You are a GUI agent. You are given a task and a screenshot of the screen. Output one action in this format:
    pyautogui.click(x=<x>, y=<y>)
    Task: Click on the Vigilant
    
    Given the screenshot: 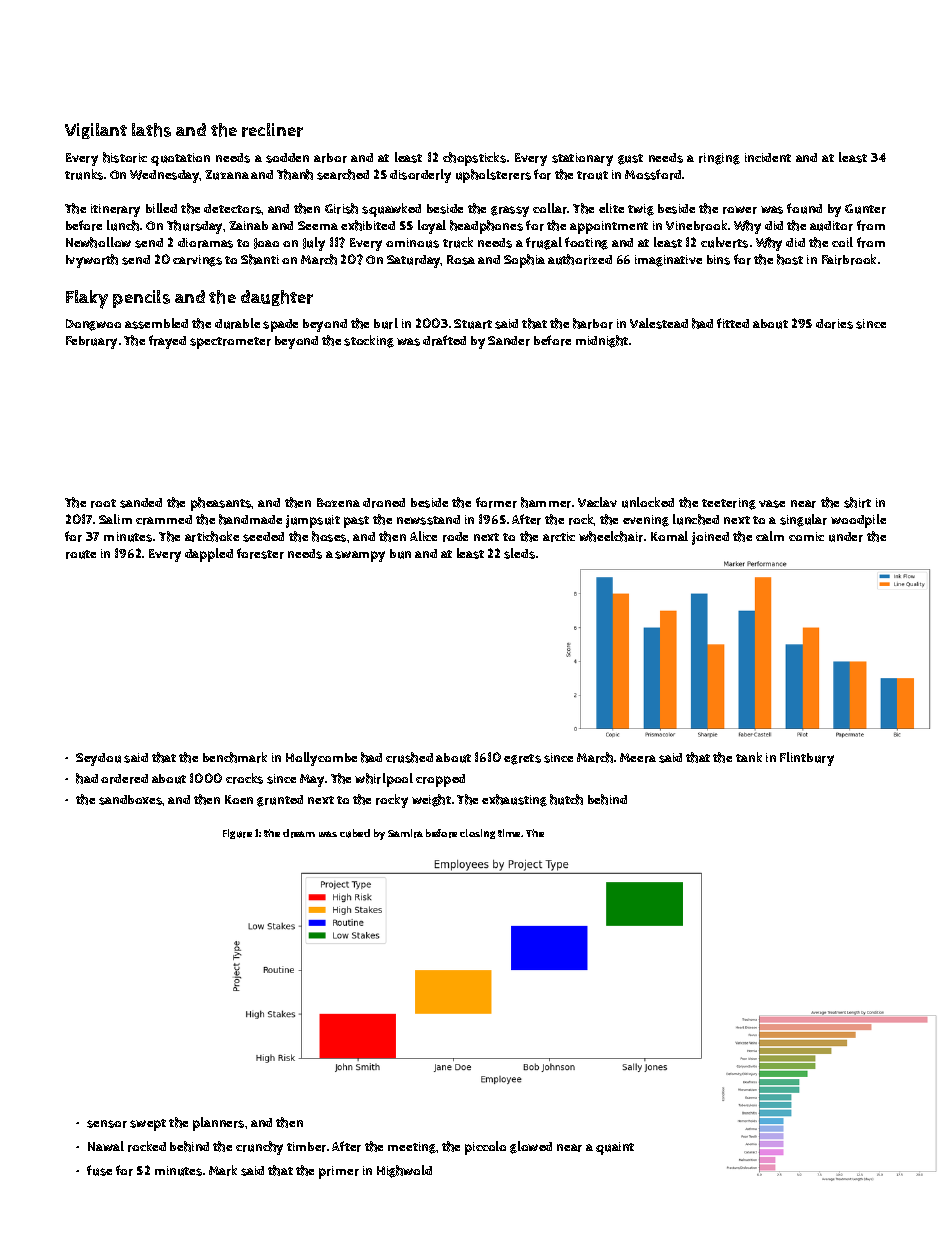 What is the action you would take?
    pyautogui.click(x=96, y=131)
